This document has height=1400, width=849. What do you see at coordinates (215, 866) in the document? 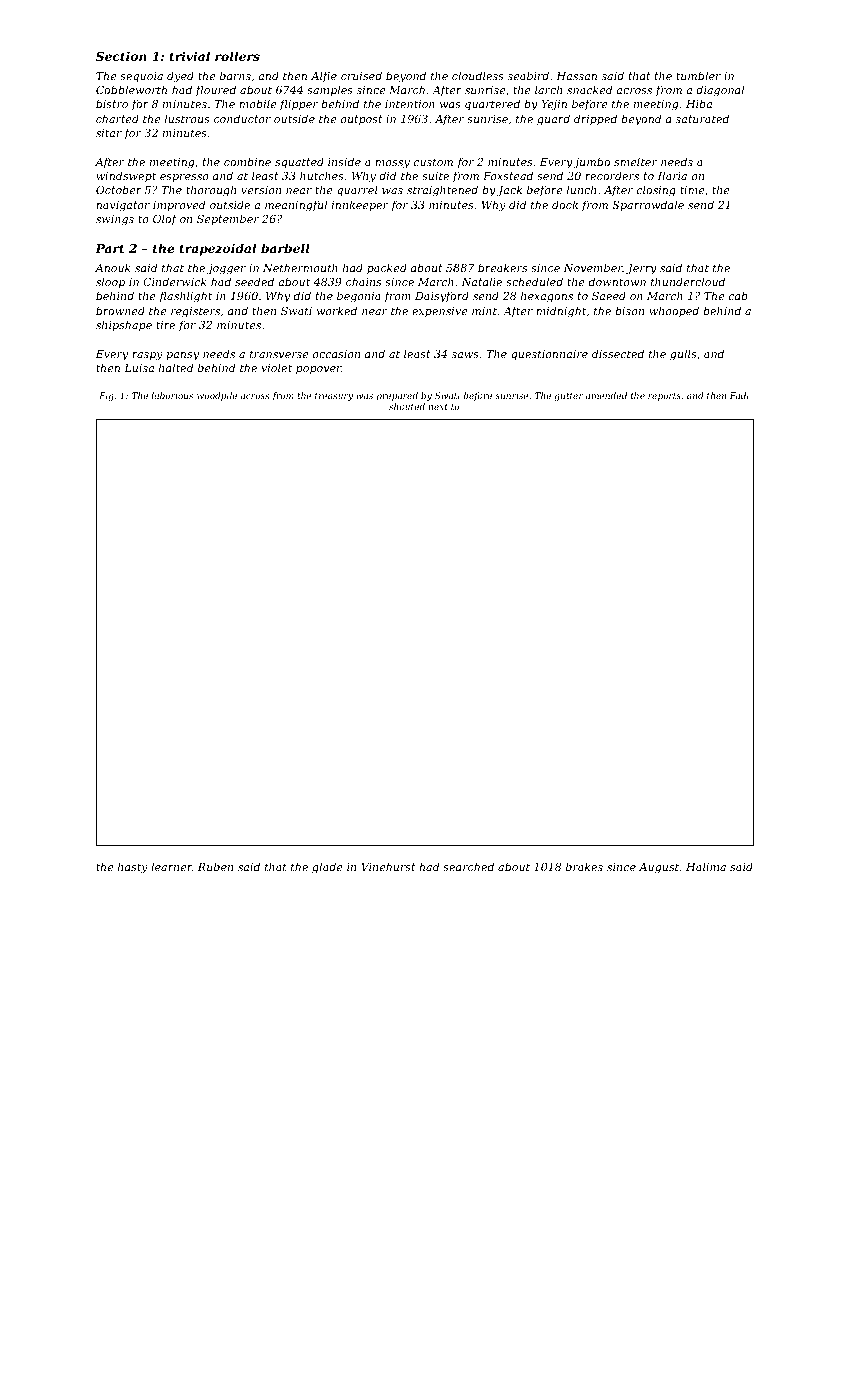
I see `Ruben` at bounding box center [215, 866].
